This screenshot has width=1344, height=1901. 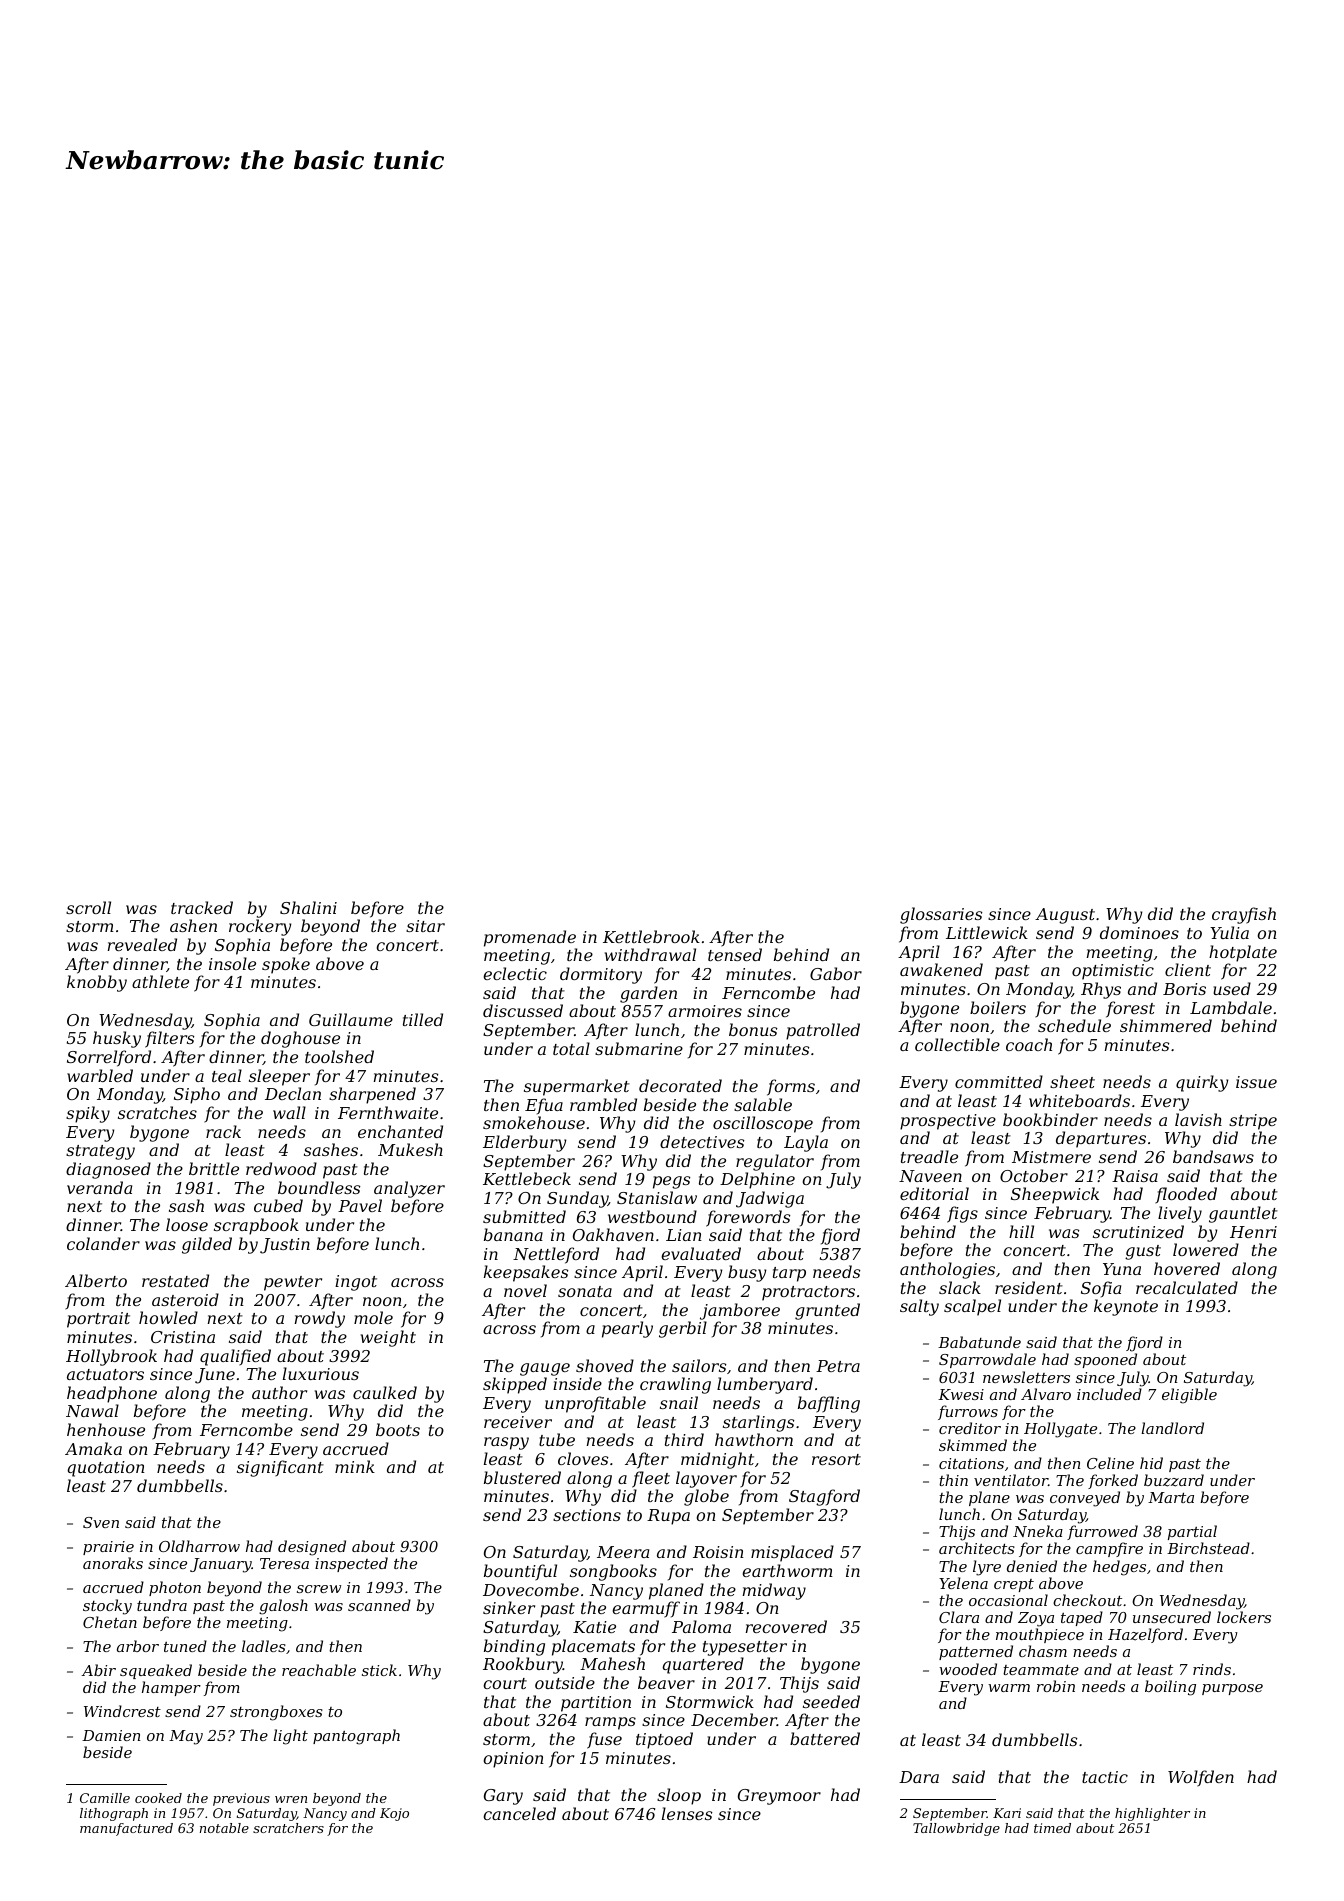 I want to click on mink, so click(x=355, y=1466).
